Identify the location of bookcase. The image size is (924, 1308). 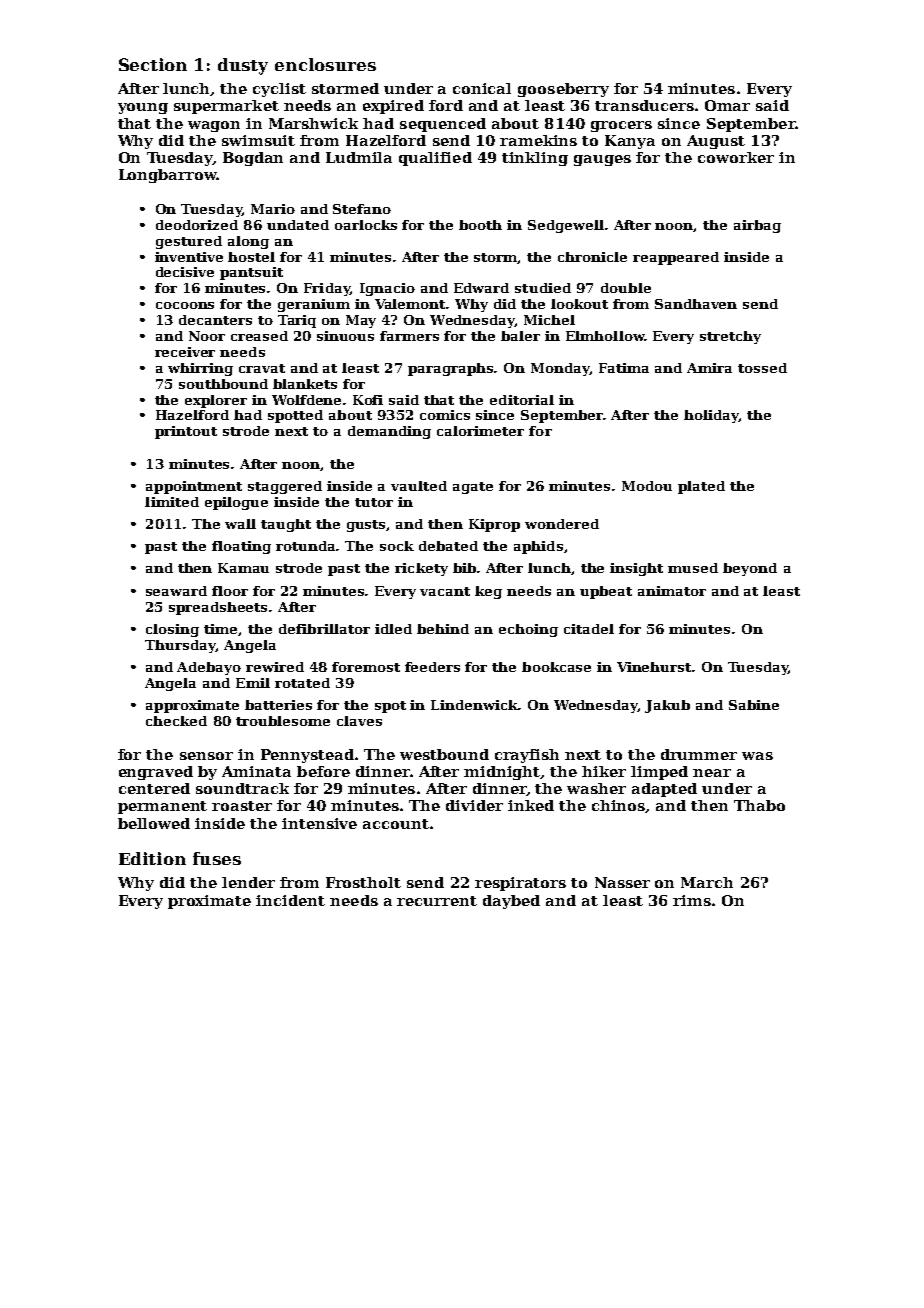
(556, 667).
